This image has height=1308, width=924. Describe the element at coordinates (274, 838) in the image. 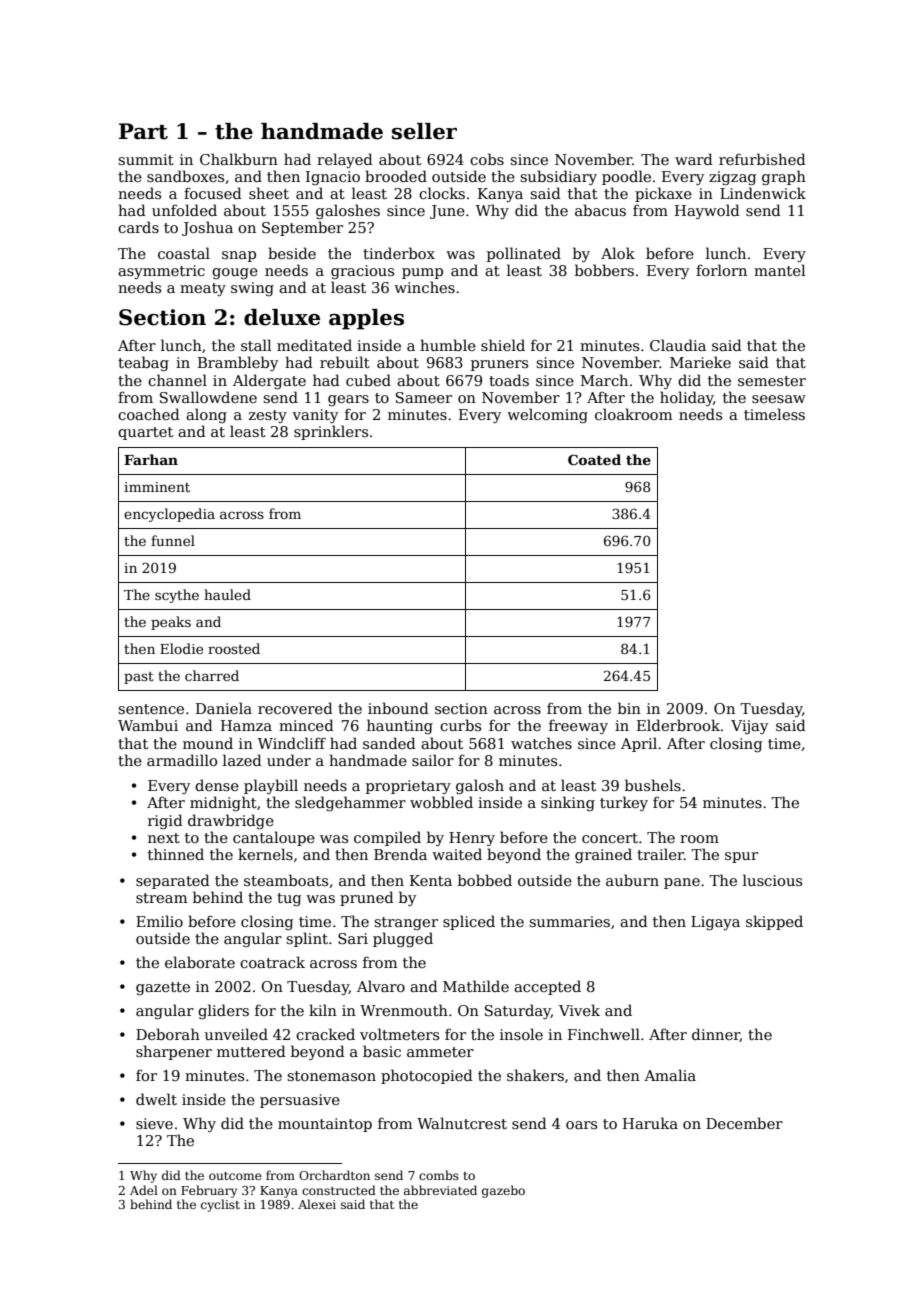

I see `cantaloupe` at that location.
